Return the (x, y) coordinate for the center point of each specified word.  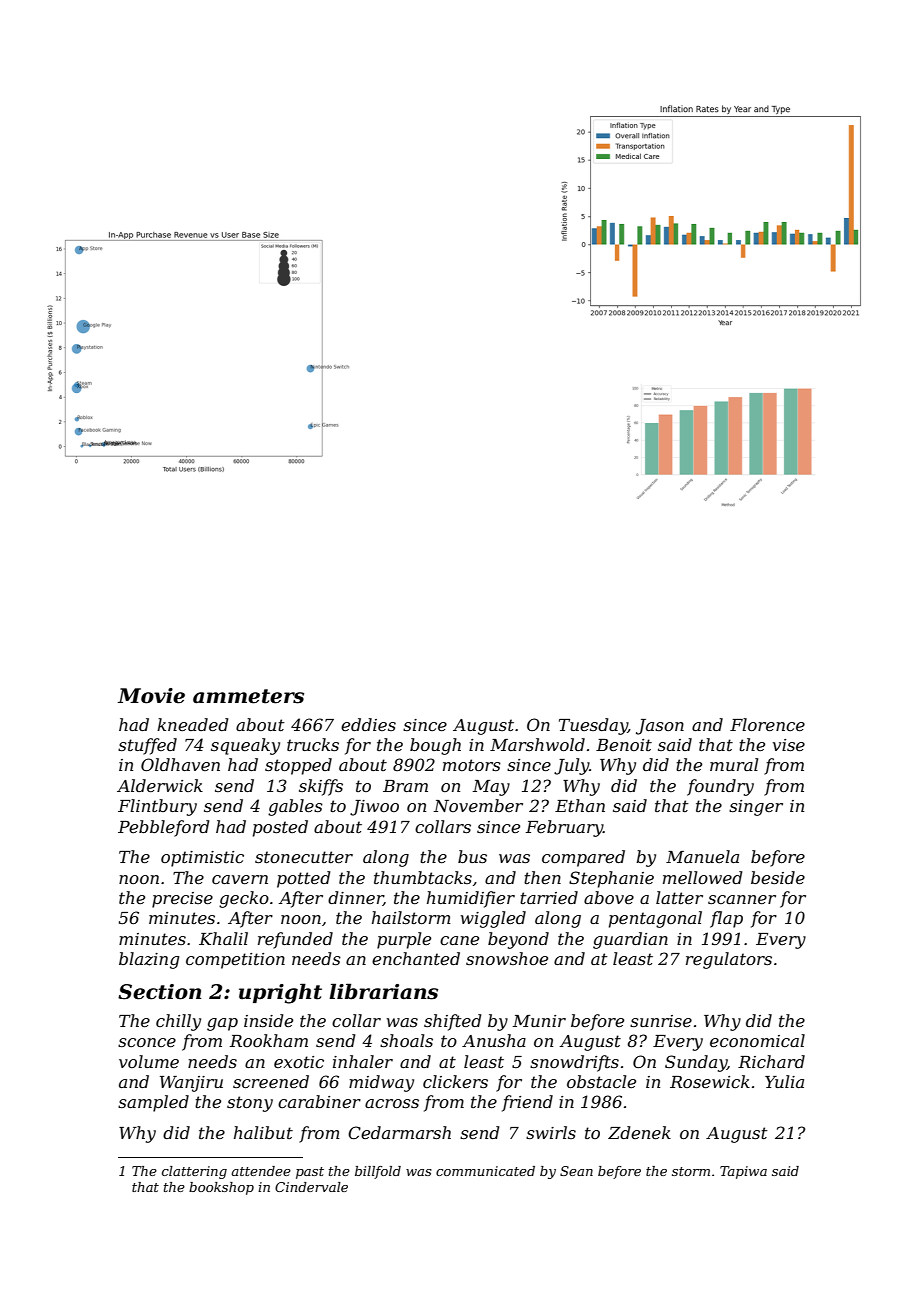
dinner (355, 898)
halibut (263, 1132)
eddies (368, 724)
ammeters (248, 696)
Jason (660, 727)
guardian (630, 940)
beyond (518, 940)
